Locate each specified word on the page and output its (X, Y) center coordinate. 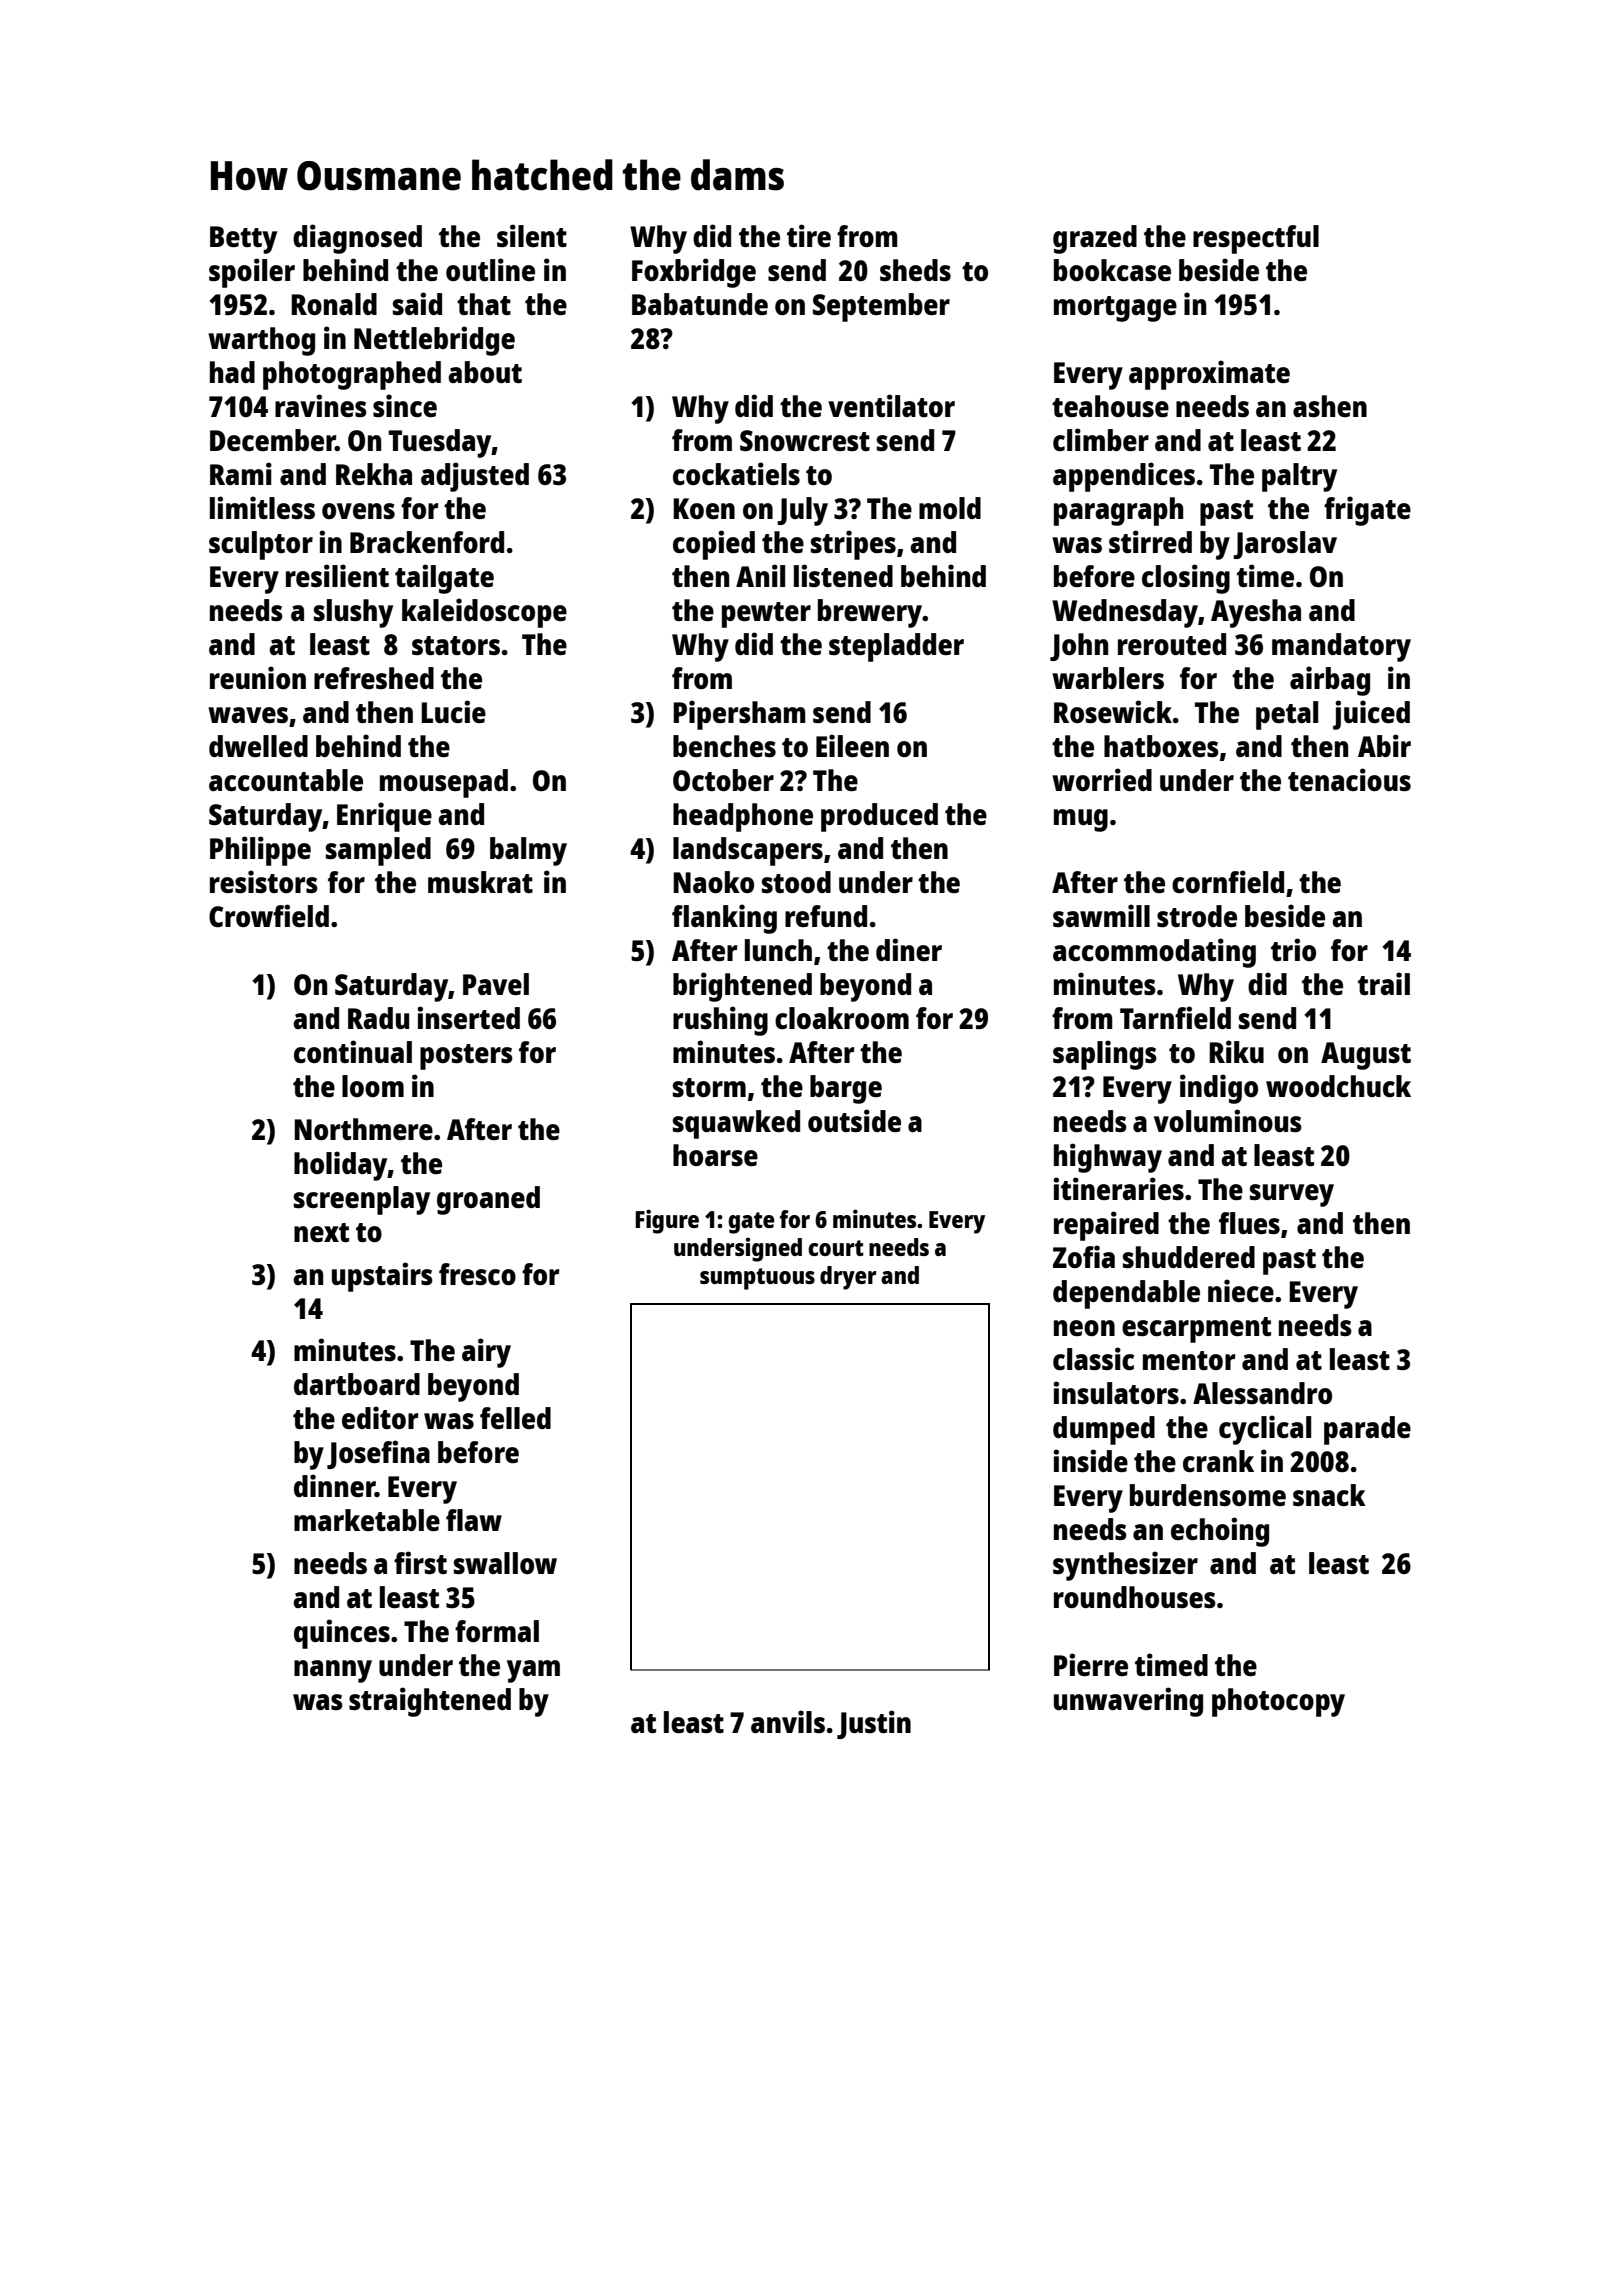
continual (353, 1051)
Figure (667, 1221)
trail (1384, 983)
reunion (258, 677)
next (321, 1232)
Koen (704, 508)
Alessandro (1262, 1393)
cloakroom (842, 1018)
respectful (1256, 239)
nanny (333, 1671)
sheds (915, 270)
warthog (261, 341)
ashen (1330, 406)
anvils (788, 1721)
